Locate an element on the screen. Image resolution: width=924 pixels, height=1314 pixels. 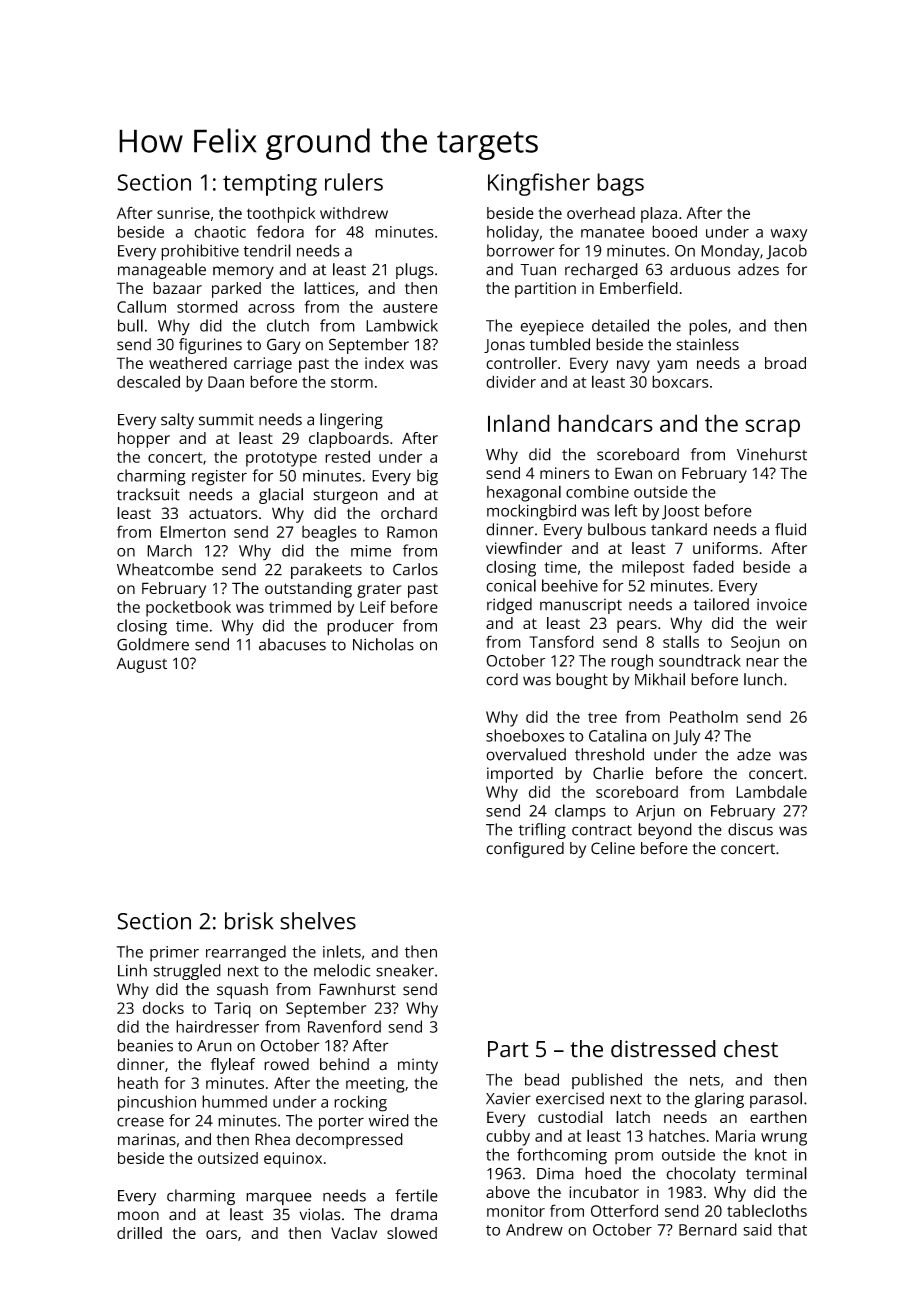
sunrise is located at coordinates (183, 213).
